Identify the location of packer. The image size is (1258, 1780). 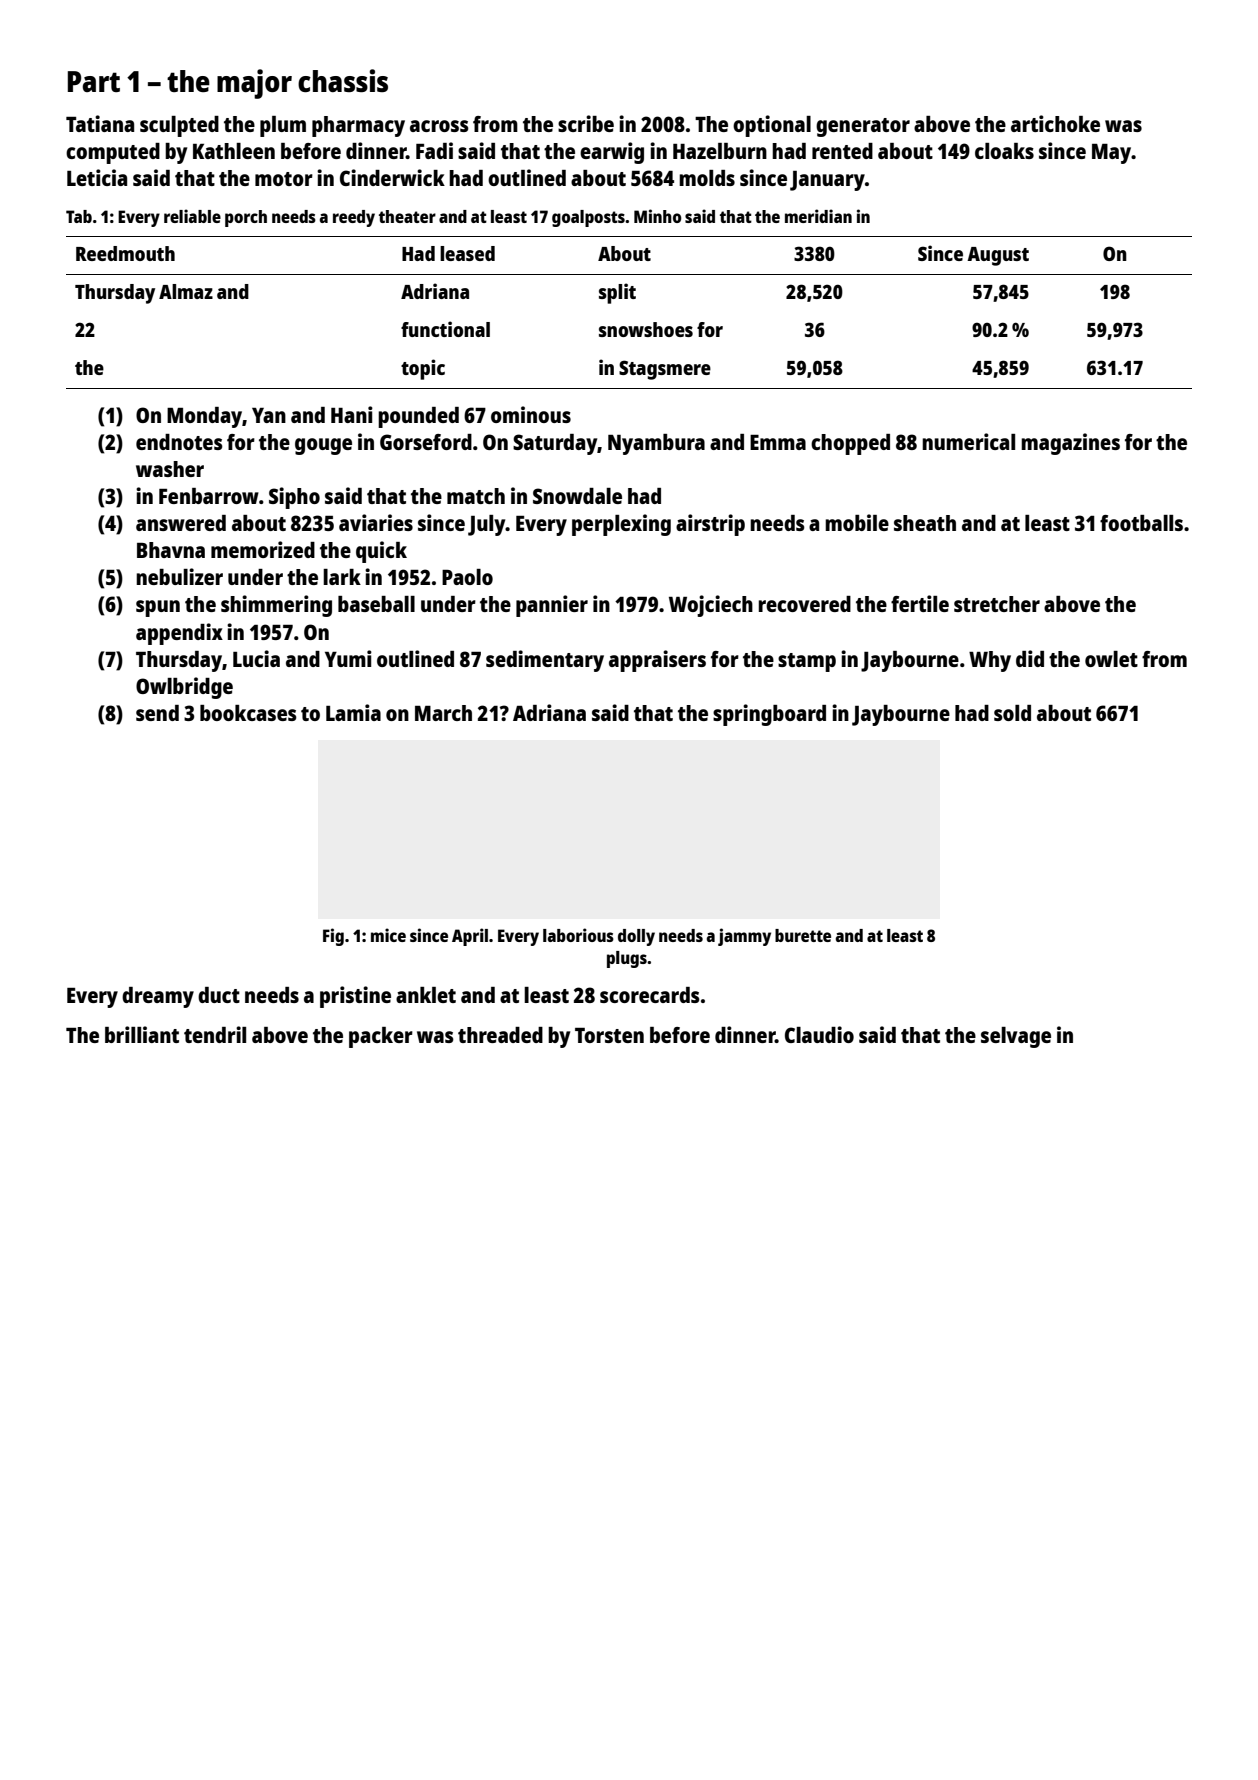
(381, 1037).
